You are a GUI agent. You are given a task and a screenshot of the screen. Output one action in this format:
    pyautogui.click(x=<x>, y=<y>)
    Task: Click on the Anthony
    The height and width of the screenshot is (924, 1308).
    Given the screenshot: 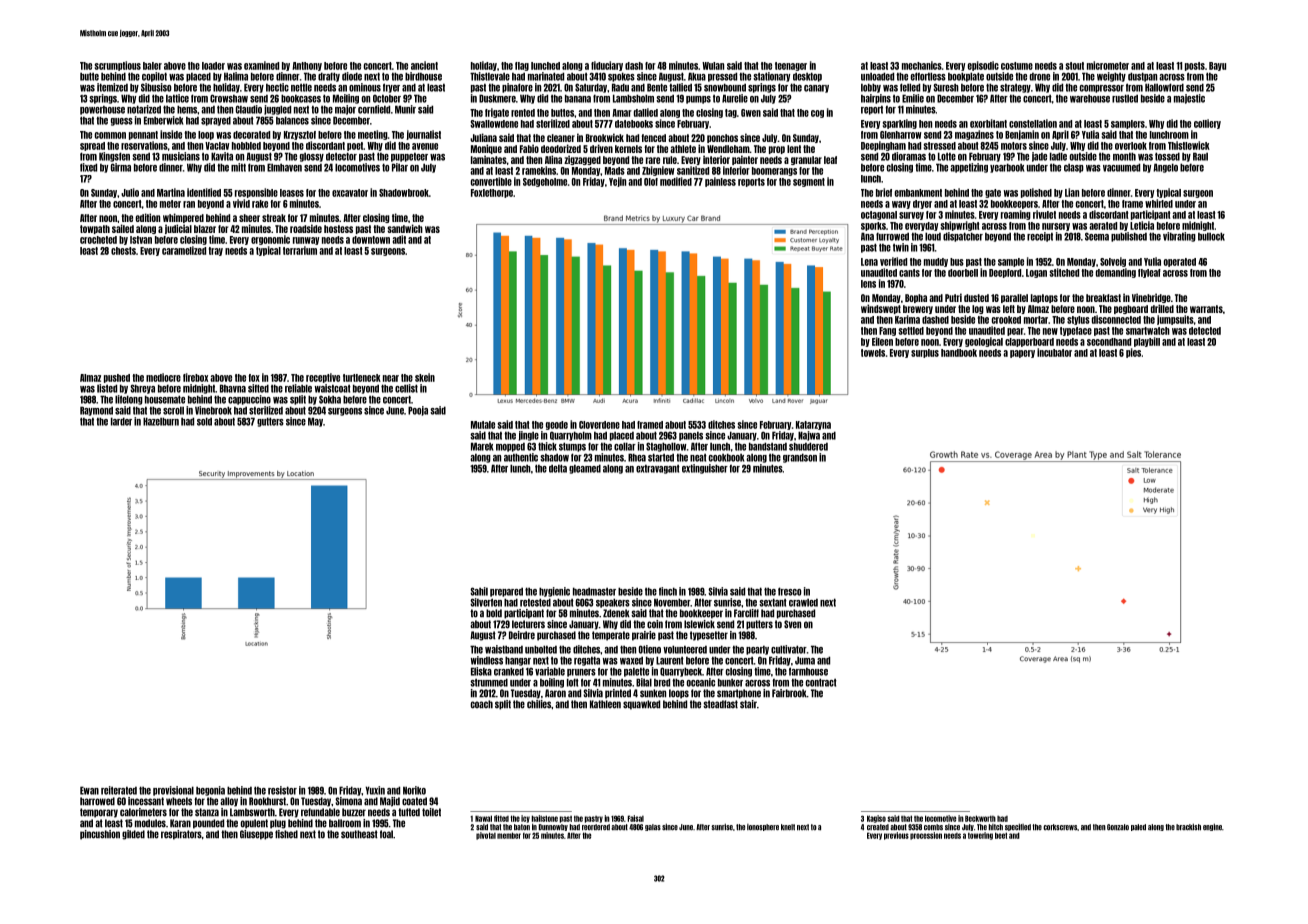 What is the action you would take?
    pyautogui.click(x=307, y=66)
